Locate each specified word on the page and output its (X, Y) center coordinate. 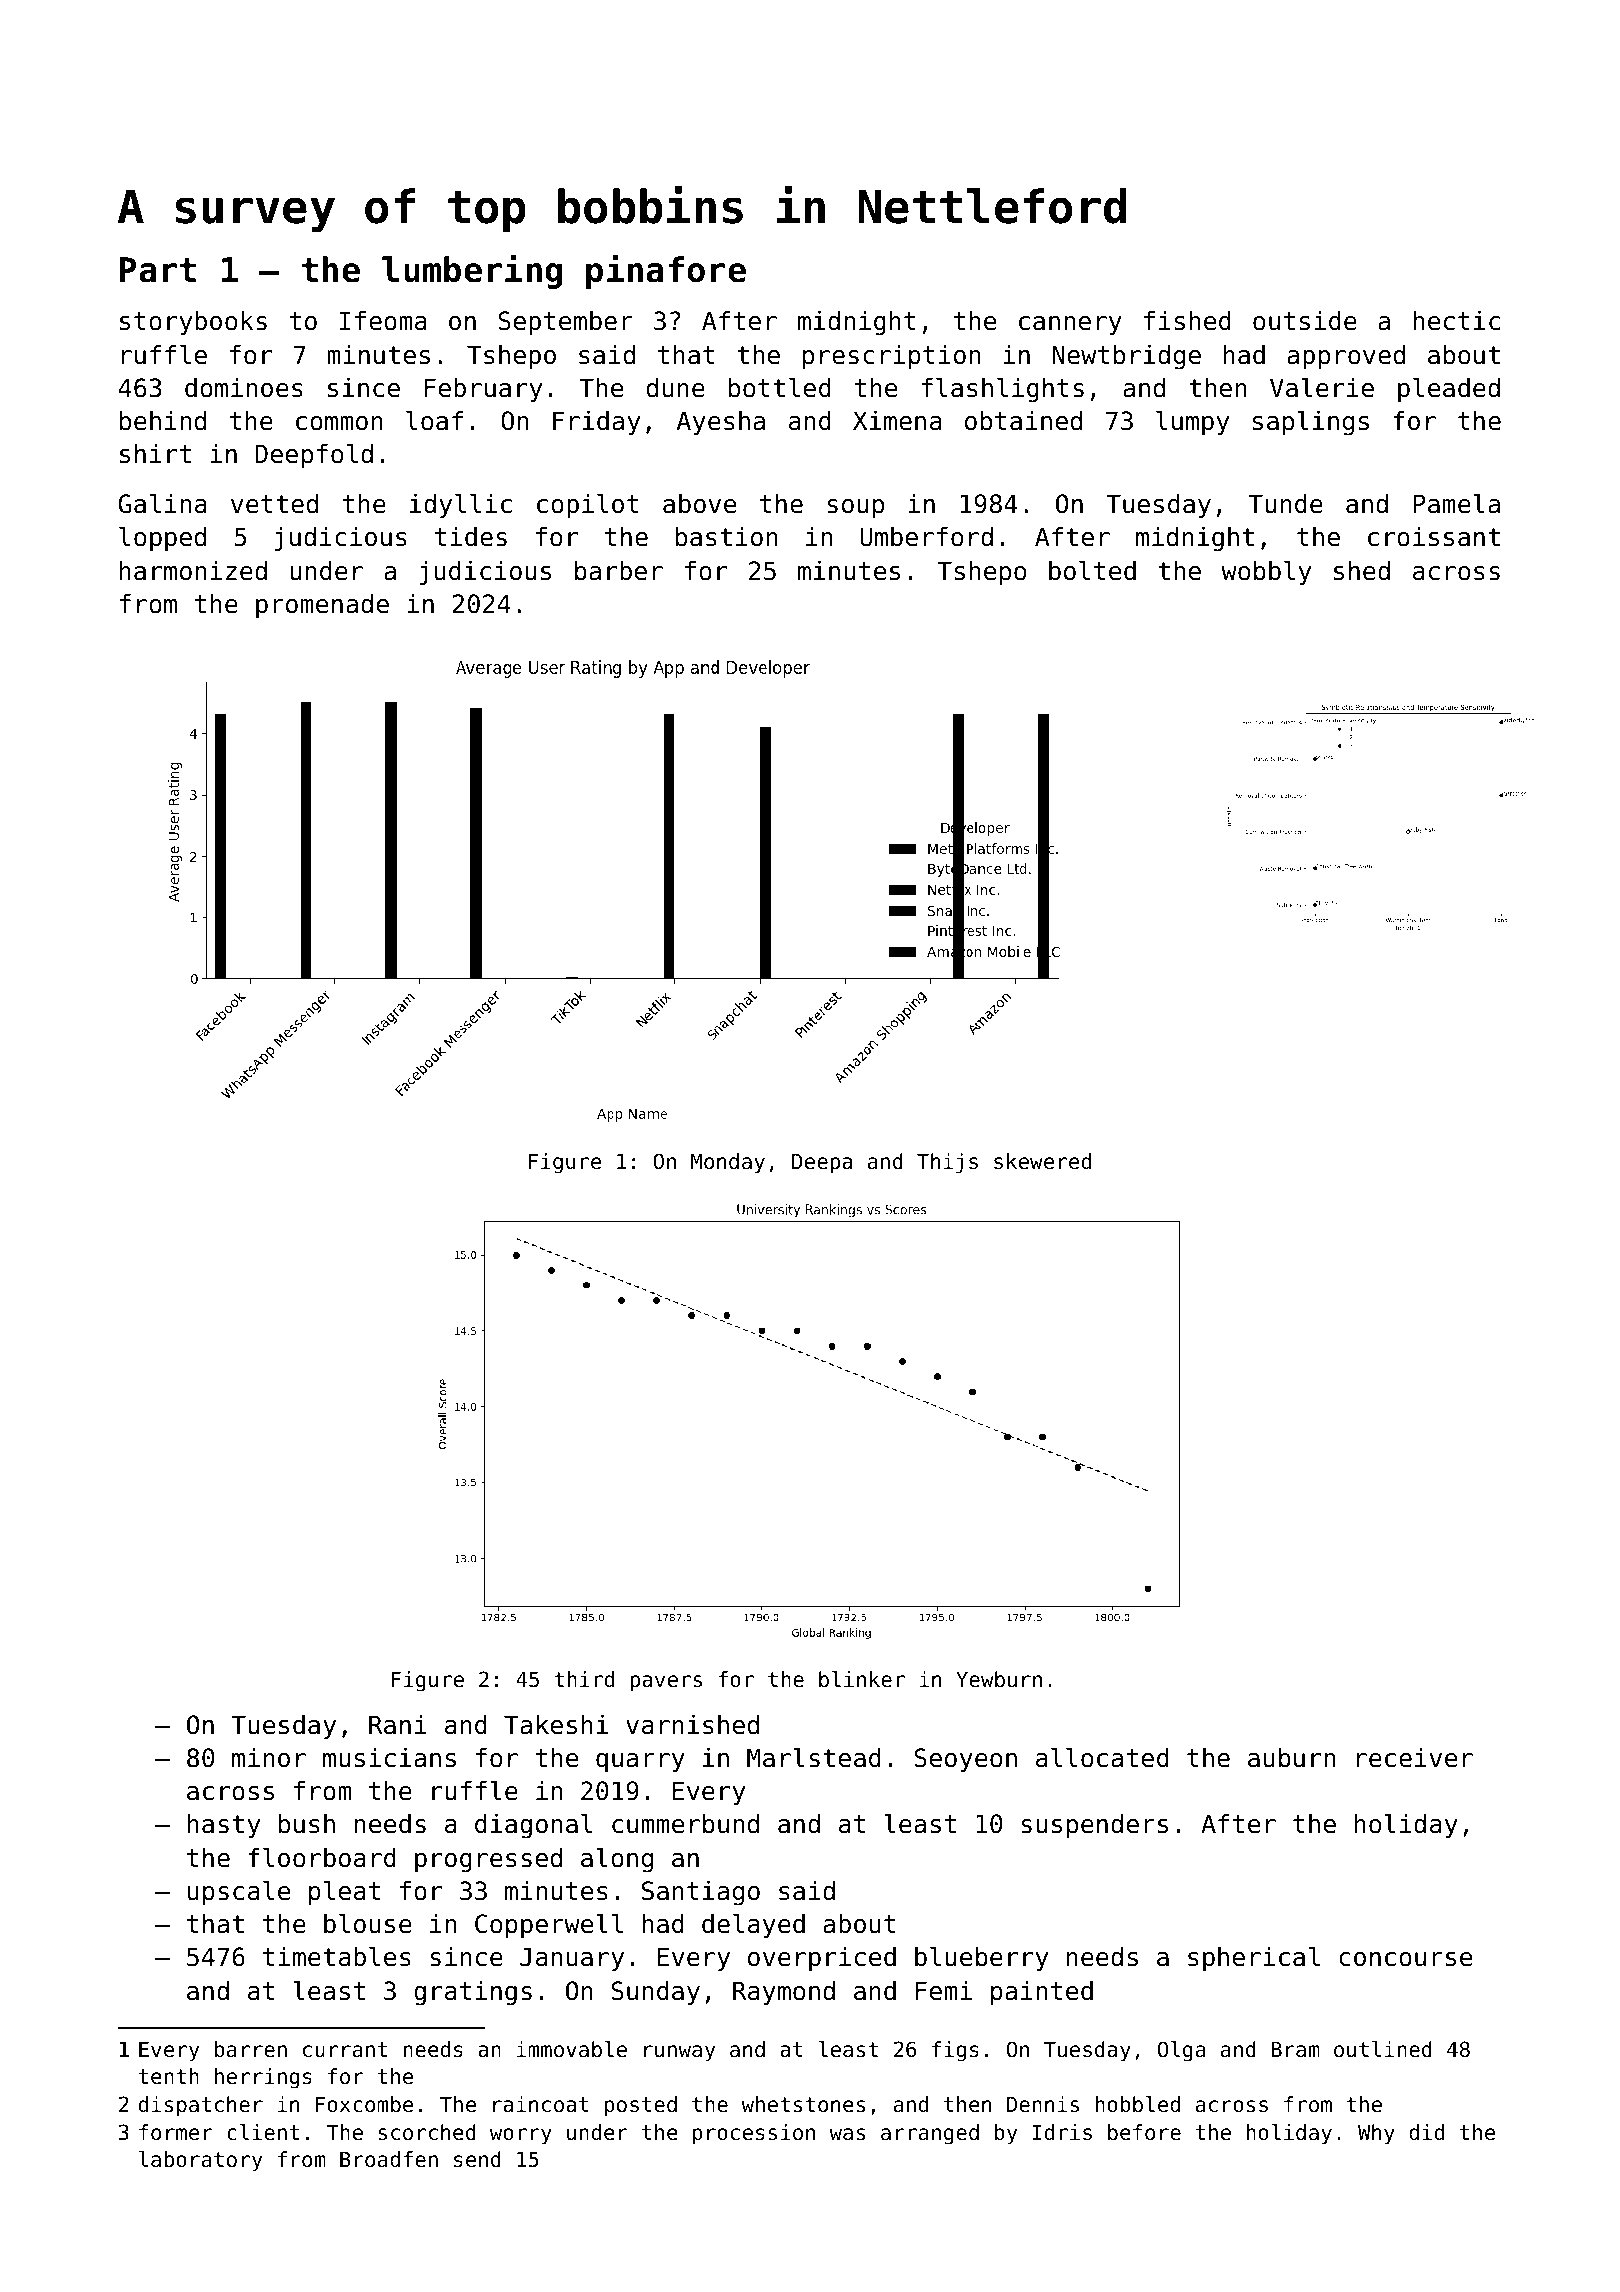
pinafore (666, 271)
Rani (398, 1725)
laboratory (200, 2161)
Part (157, 270)
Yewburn (999, 1679)
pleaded (1449, 389)
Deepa (822, 1163)
